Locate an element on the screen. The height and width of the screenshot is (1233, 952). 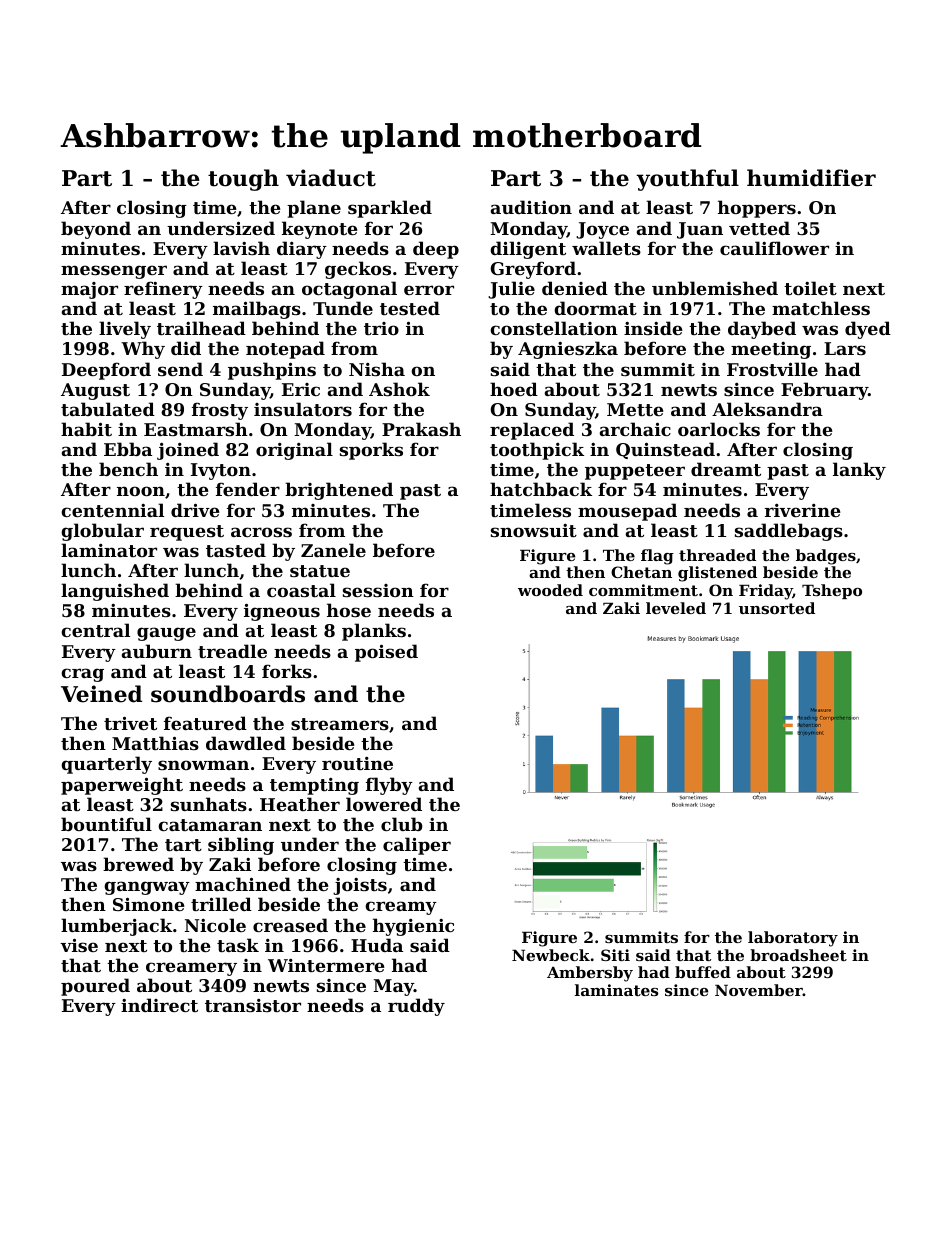
Juan is located at coordinates (700, 230).
